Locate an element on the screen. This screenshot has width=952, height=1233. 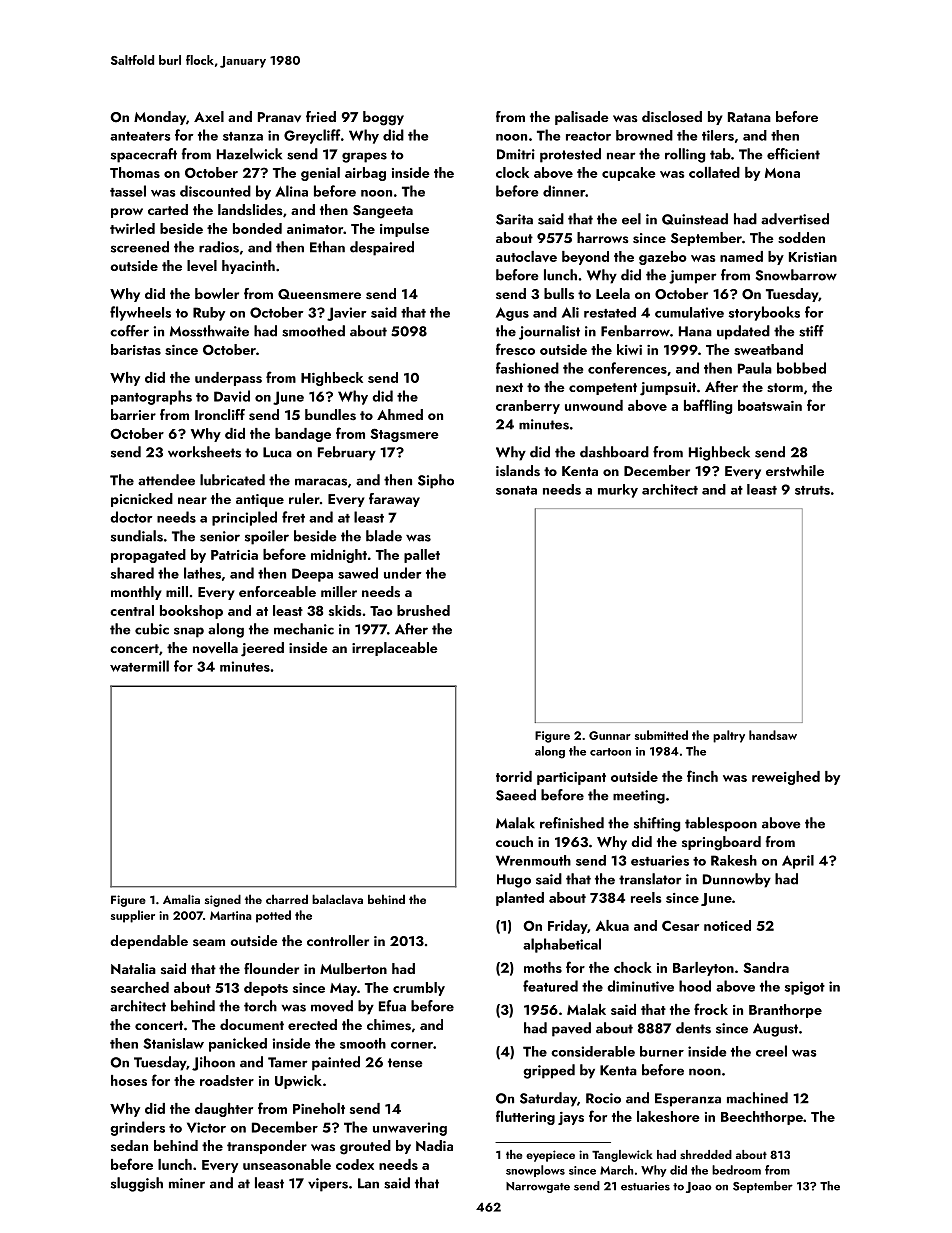
harrows is located at coordinates (603, 237).
